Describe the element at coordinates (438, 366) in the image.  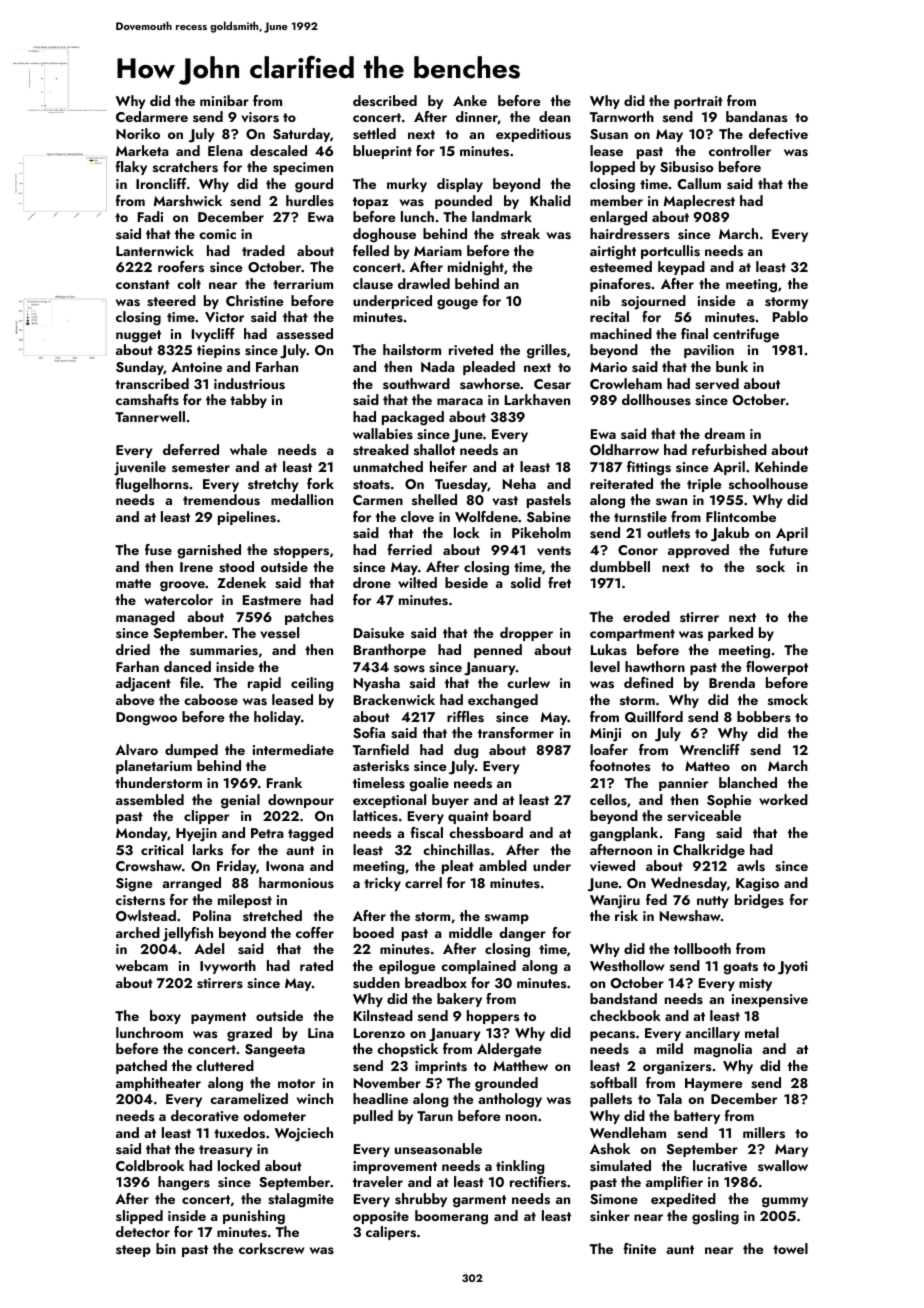
I see `Nada` at that location.
